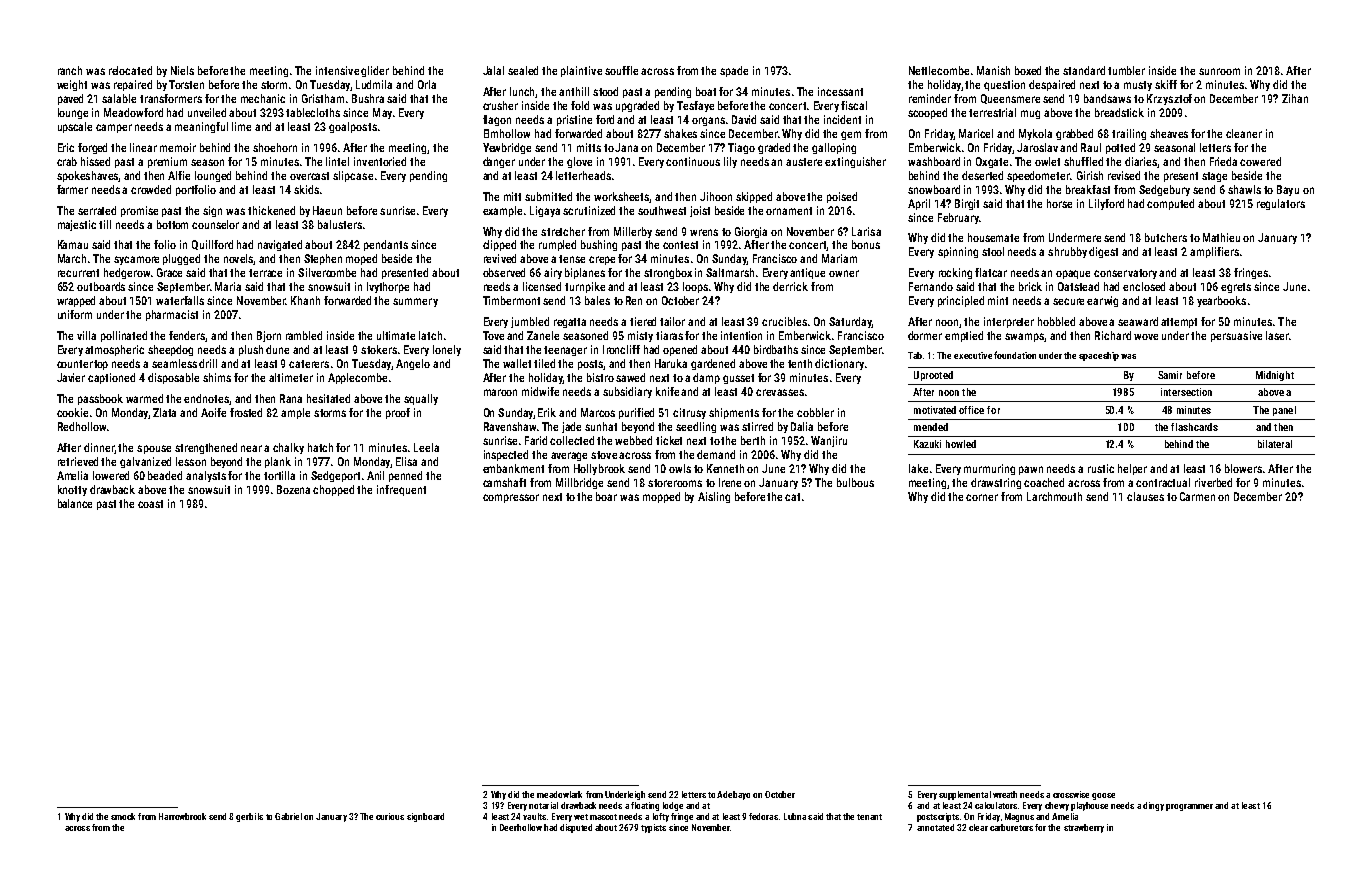 This page has width=1372, height=887. What do you see at coordinates (521, 827) in the page?
I see `Deerhollow` at bounding box center [521, 827].
